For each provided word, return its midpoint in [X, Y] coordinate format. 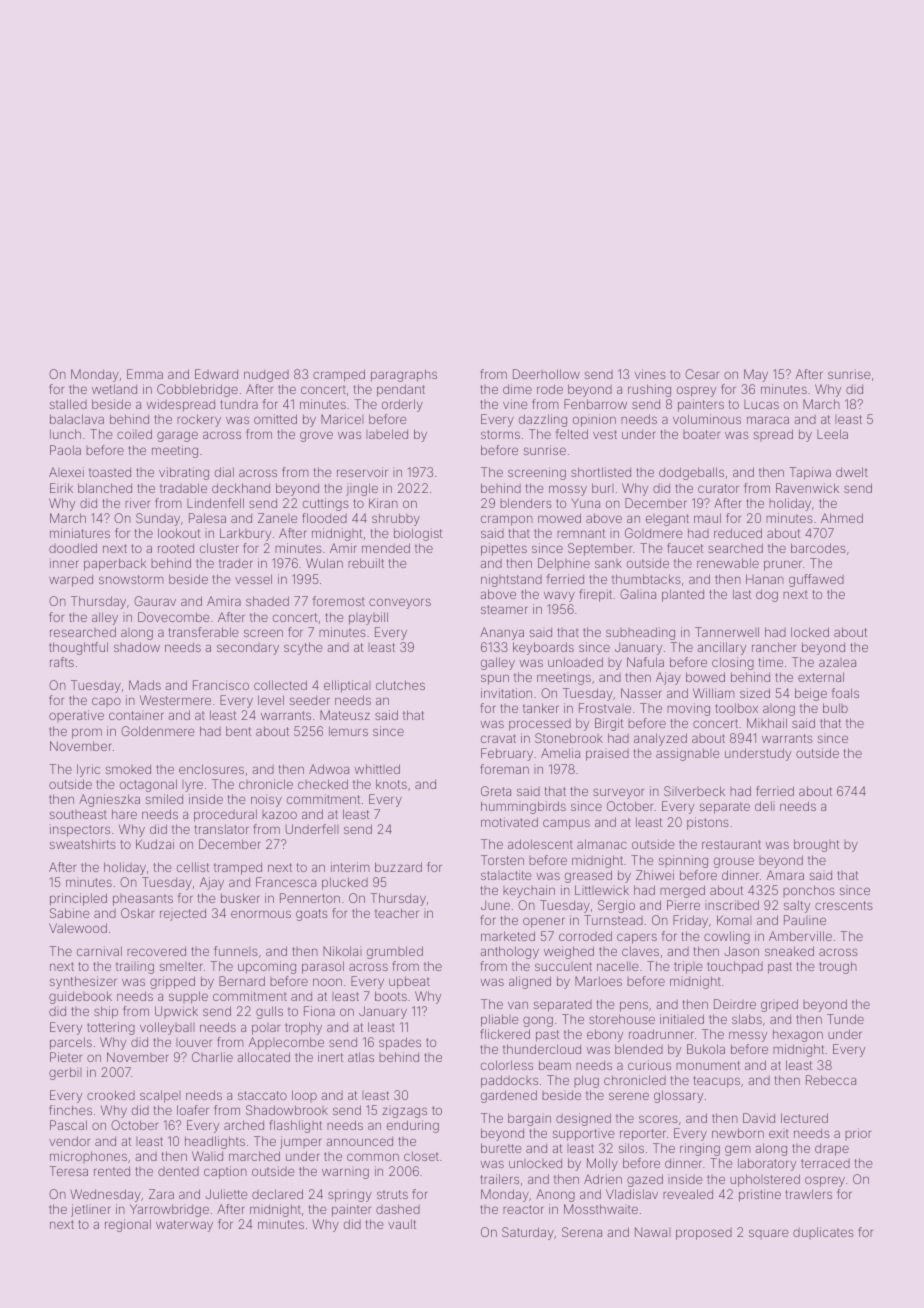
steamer [504, 609]
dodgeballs [691, 473]
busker [240, 898]
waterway [184, 1226]
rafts [62, 662]
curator [718, 488]
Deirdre [735, 1004]
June [495, 905]
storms [500, 434]
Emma [145, 374]
